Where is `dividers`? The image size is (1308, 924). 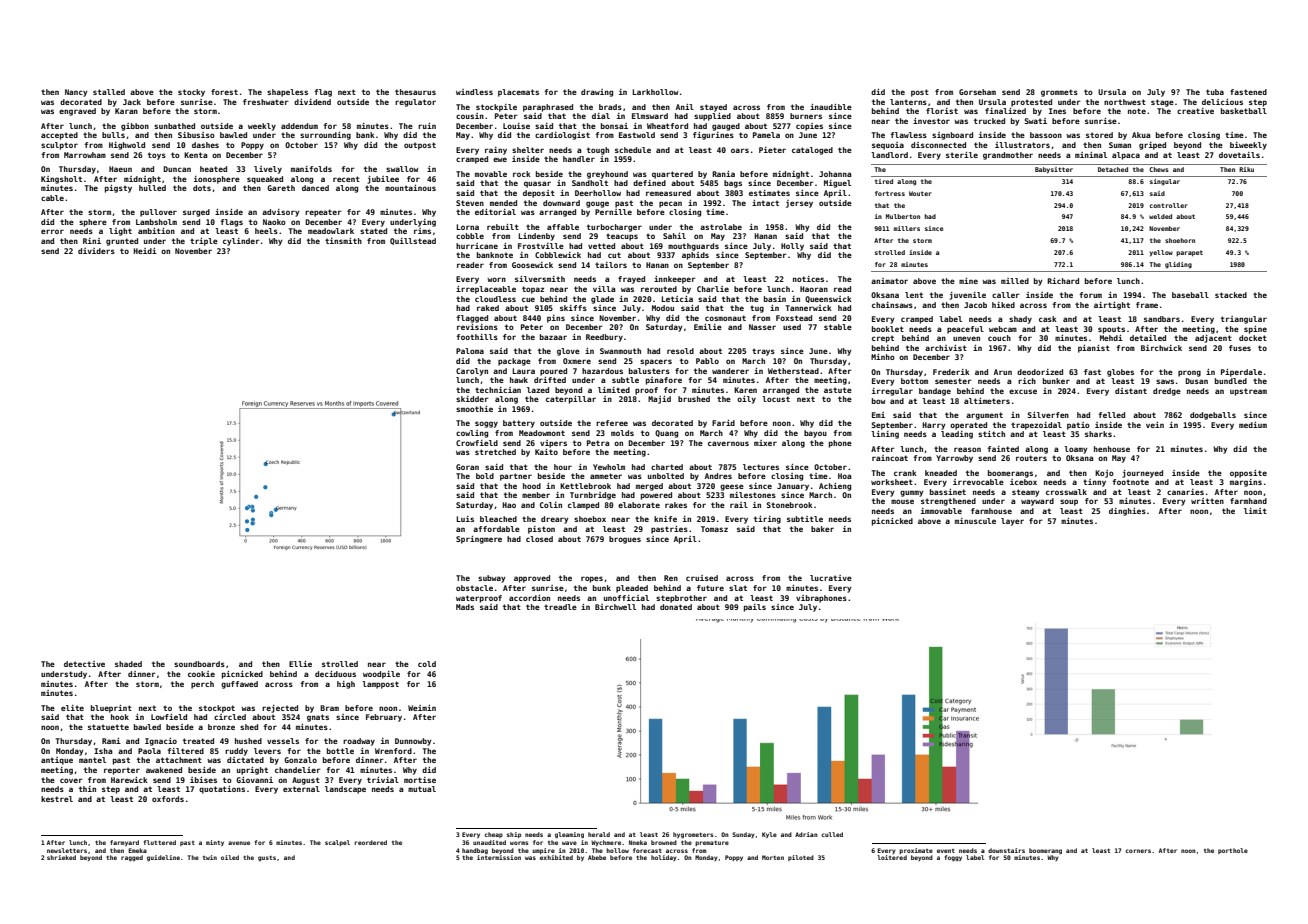 dividers is located at coordinates (96, 251).
